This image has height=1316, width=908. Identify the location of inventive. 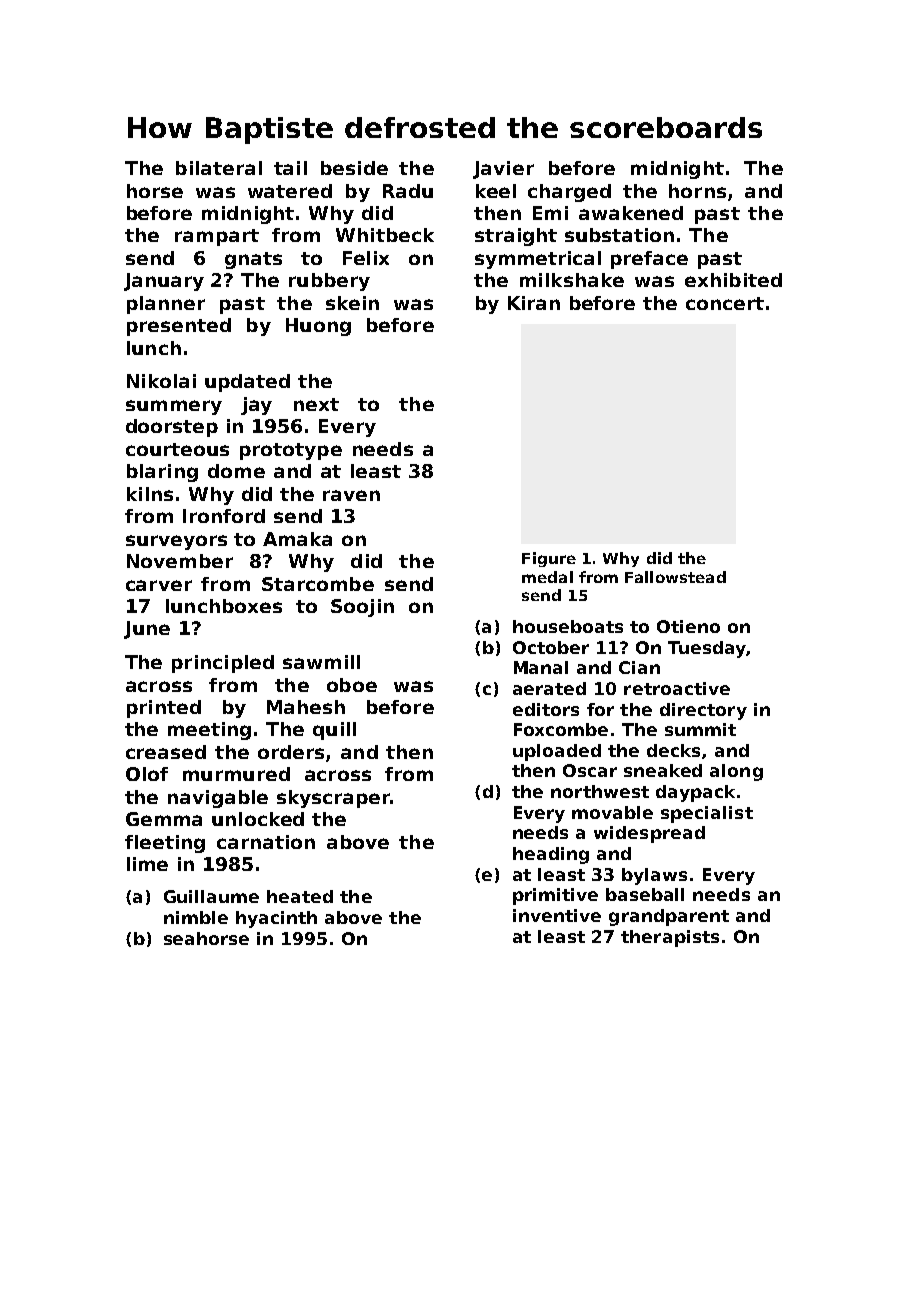
(557, 915).
